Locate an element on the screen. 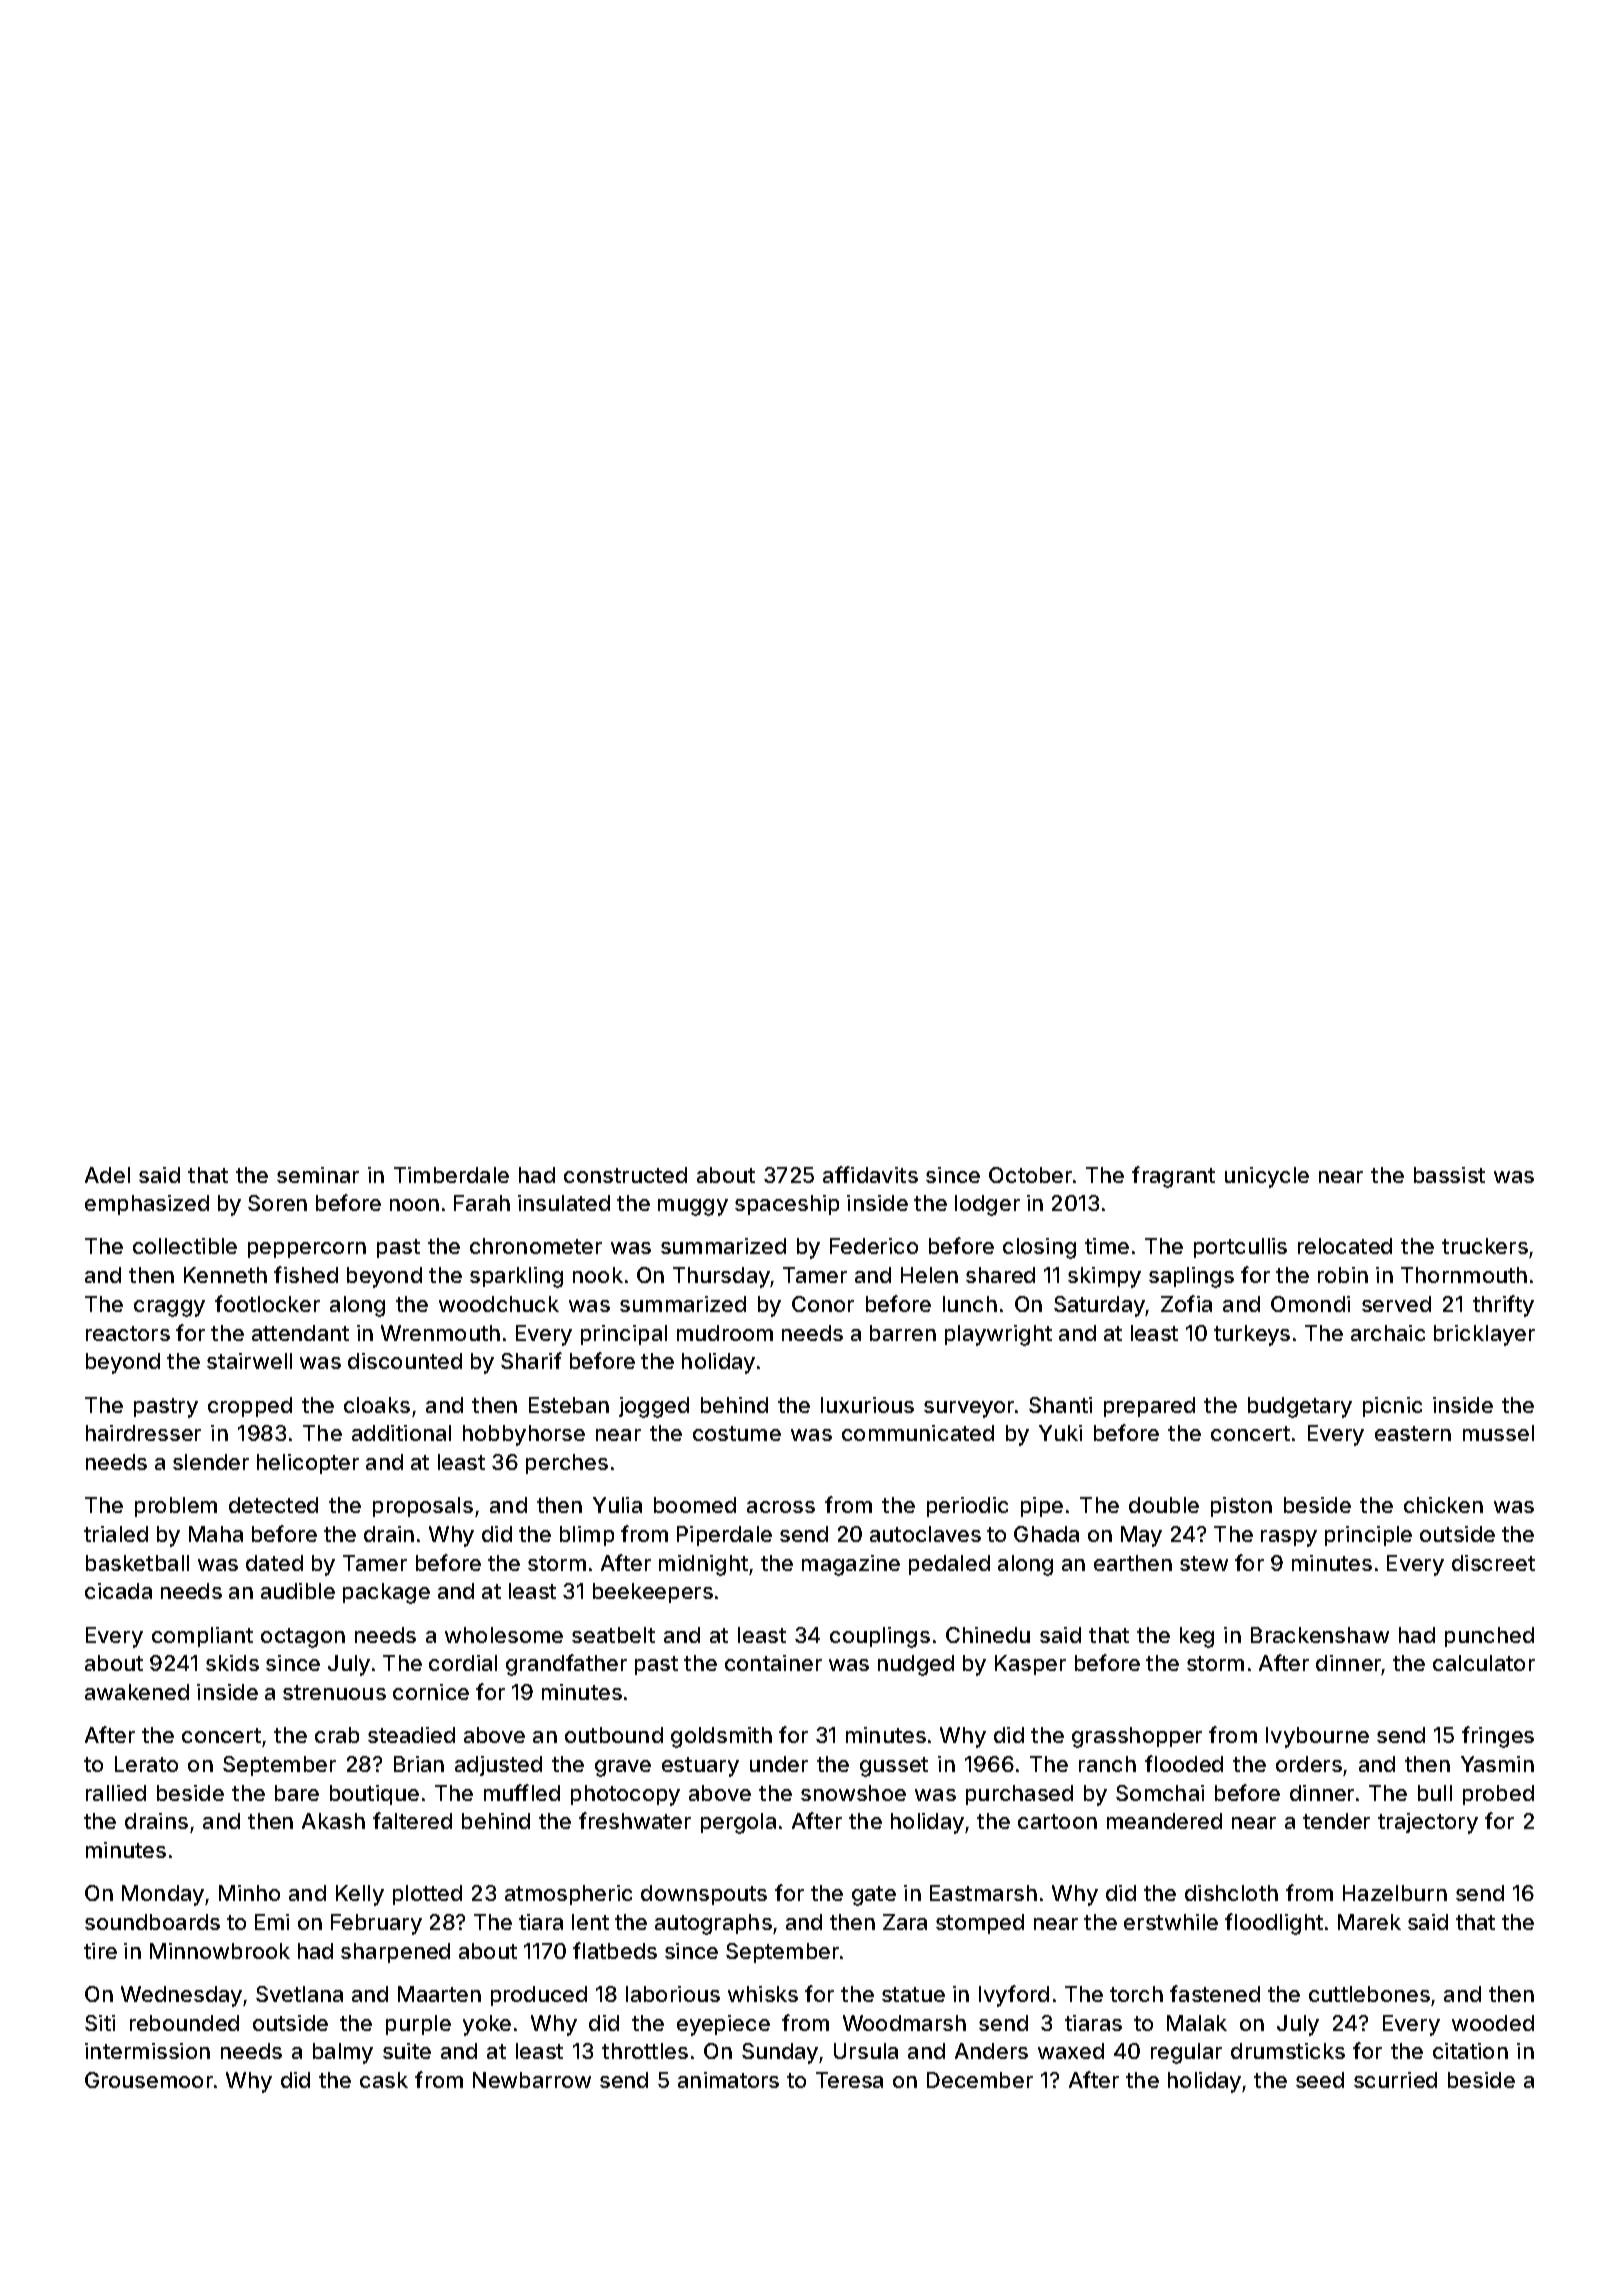 This screenshot has width=1620, height=2292. grasshopper is located at coordinates (1137, 1737).
